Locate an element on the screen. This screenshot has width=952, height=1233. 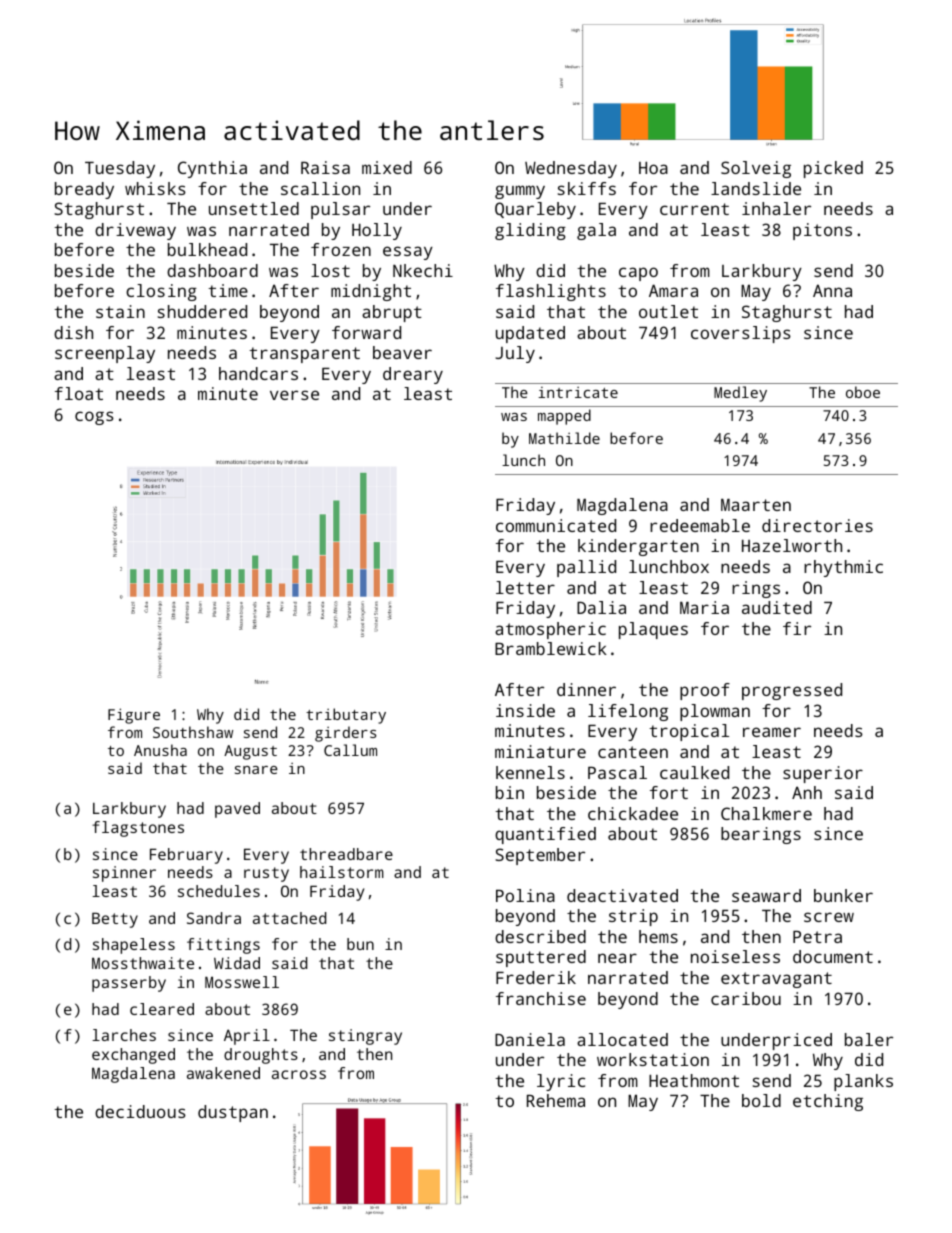
flagstones is located at coordinates (138, 829).
